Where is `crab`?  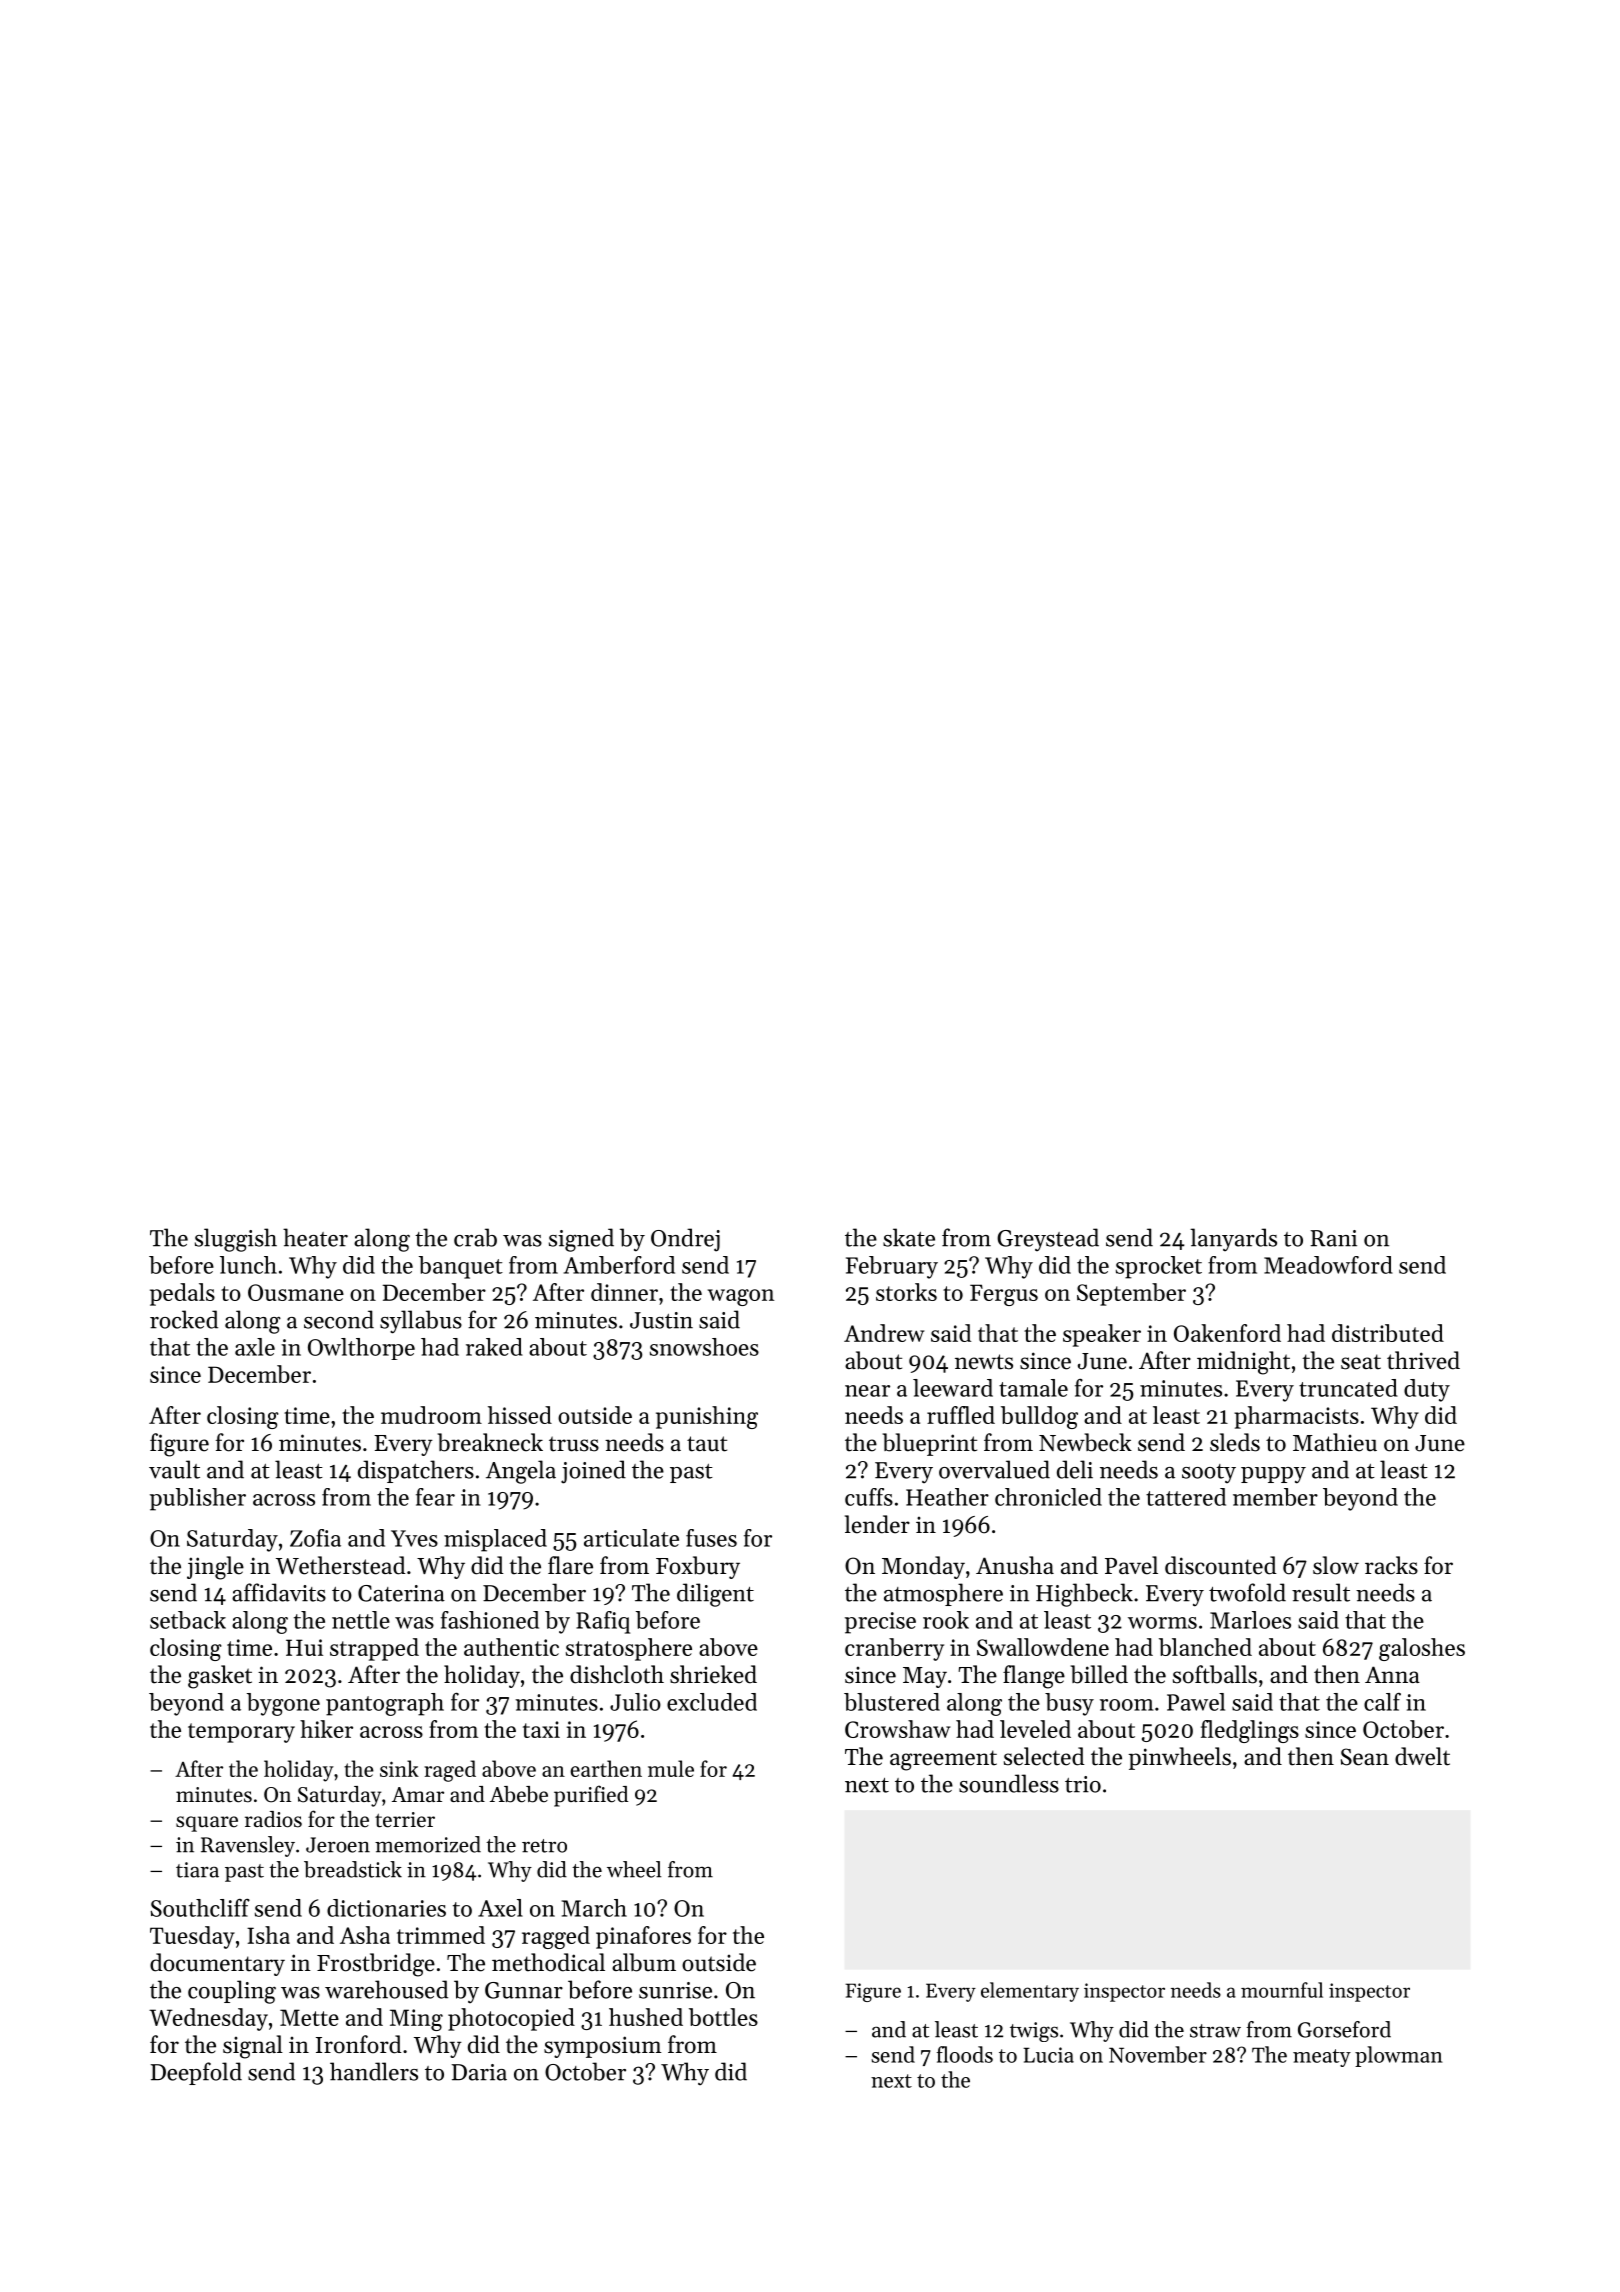
crab is located at coordinates (475, 1237).
